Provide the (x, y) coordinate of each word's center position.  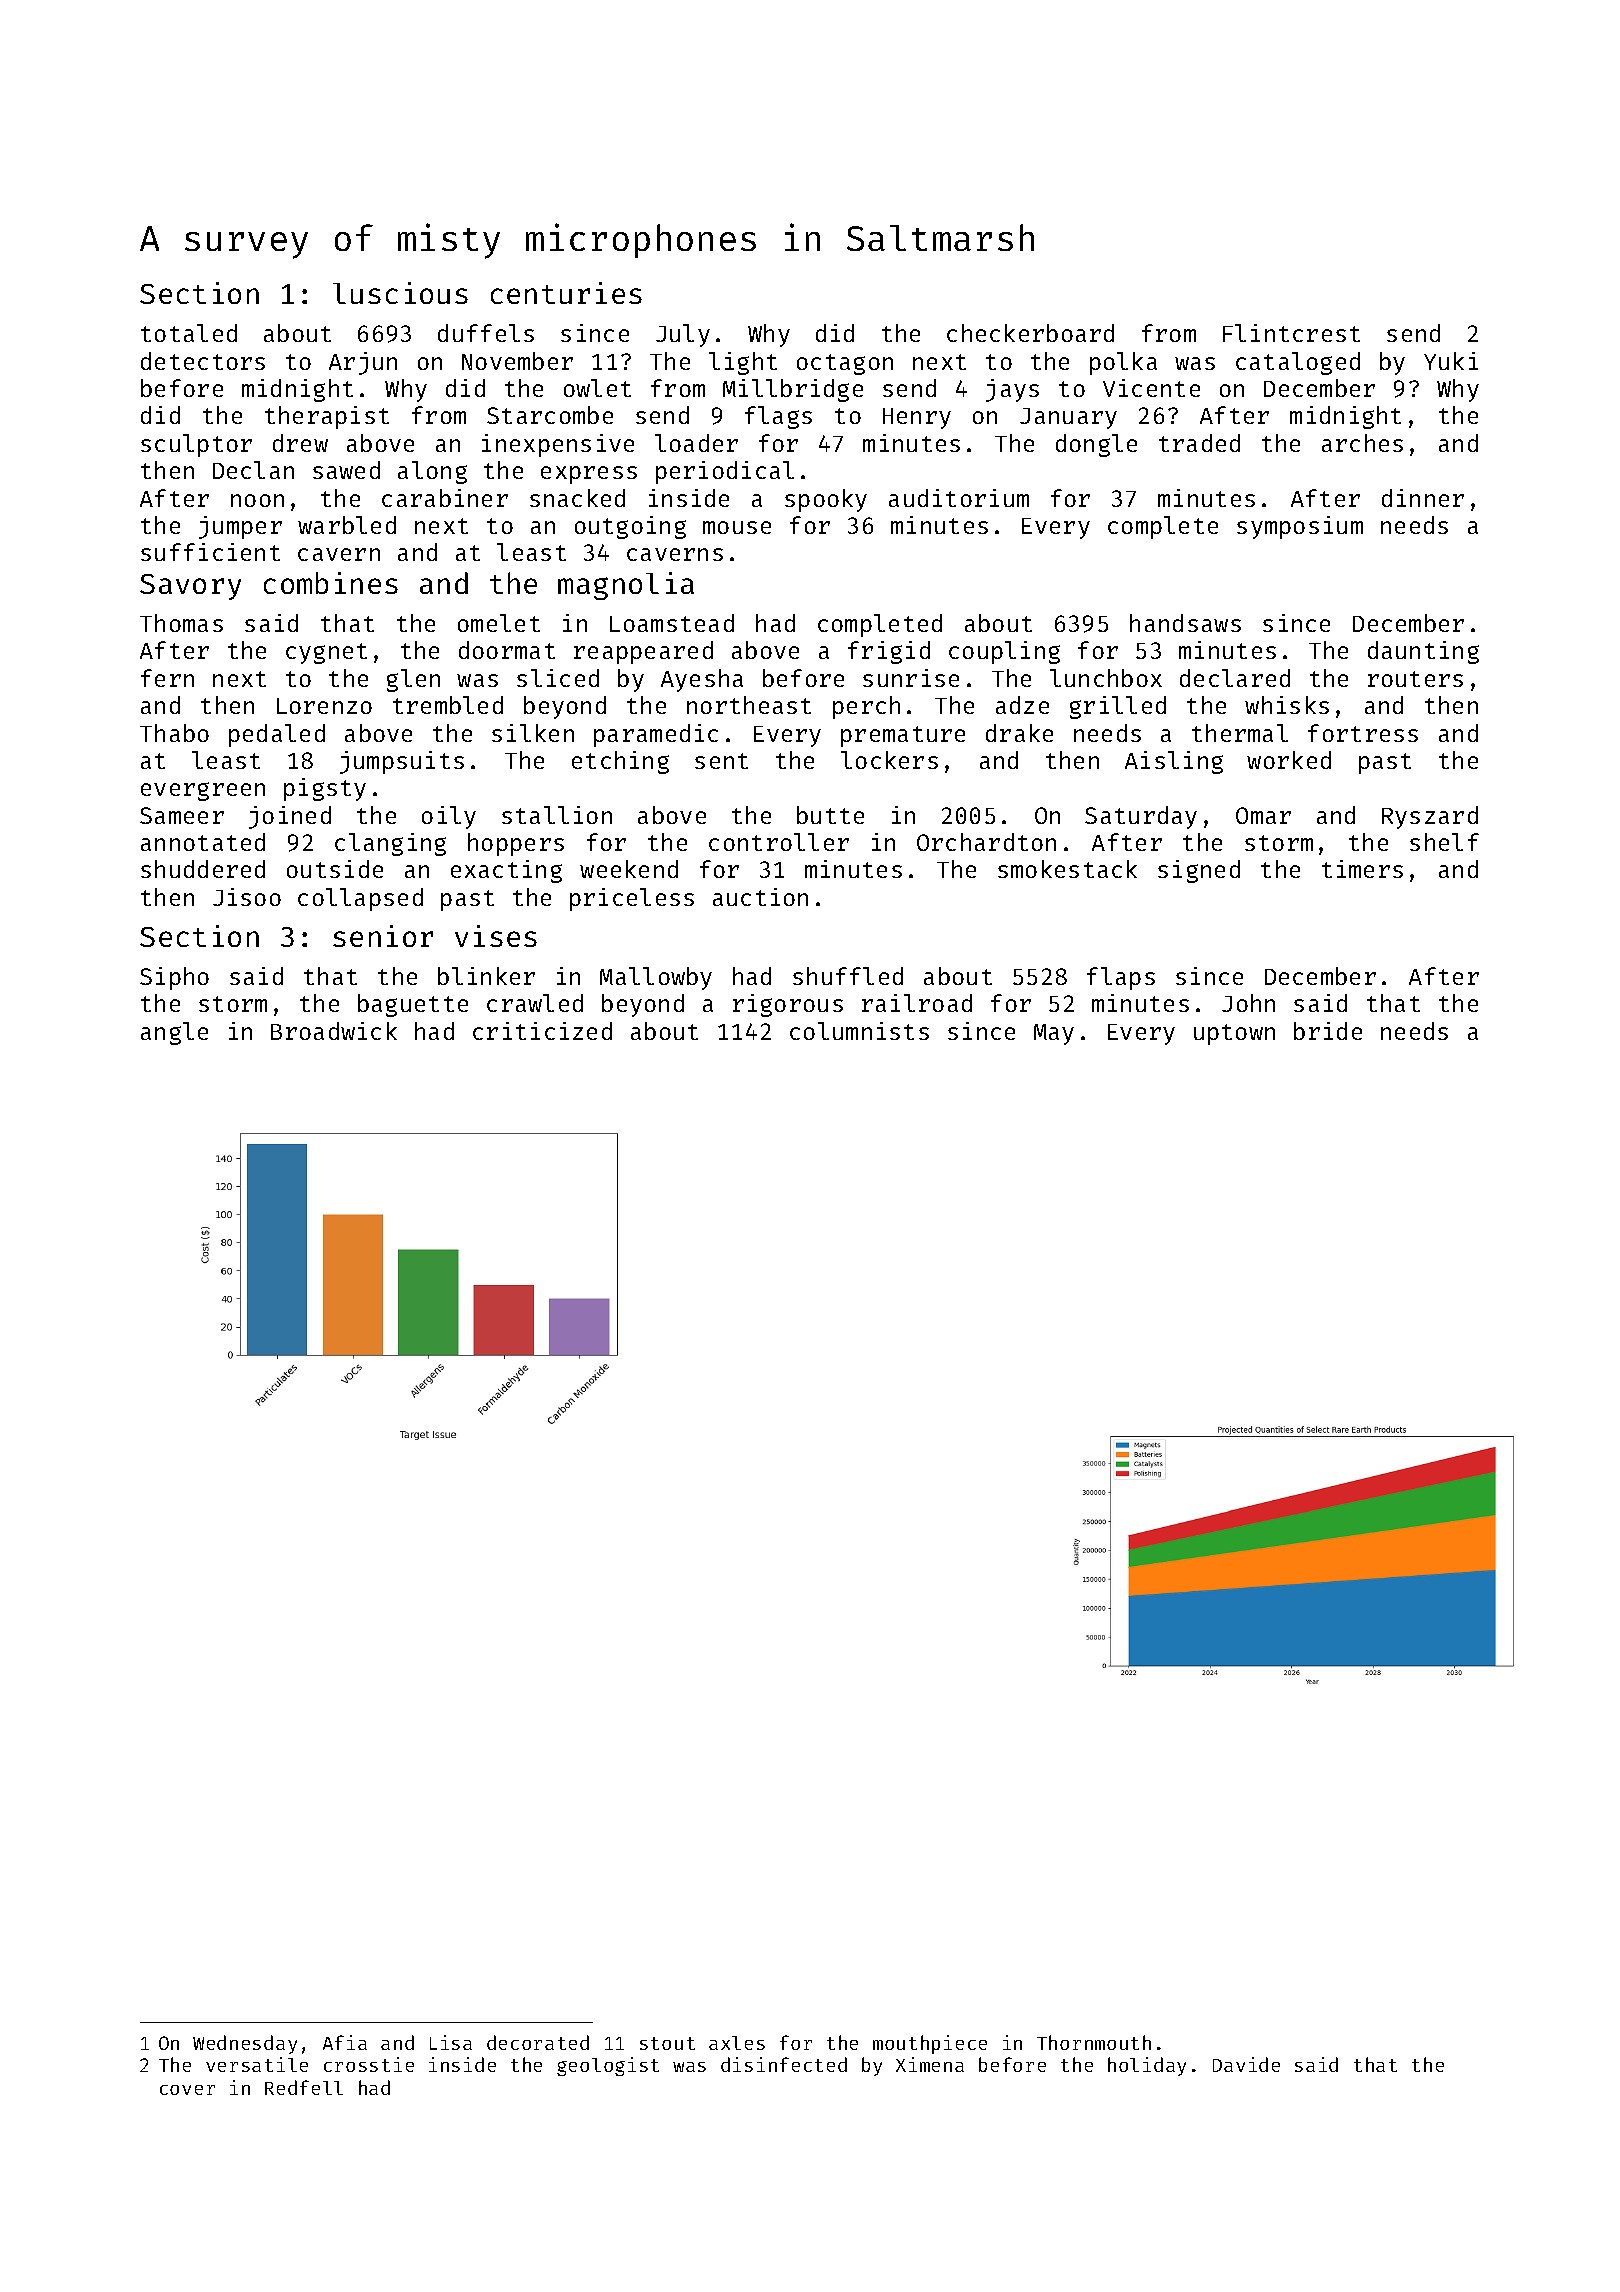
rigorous (788, 1005)
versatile (257, 2064)
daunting (1423, 652)
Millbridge (793, 390)
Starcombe (550, 415)
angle (174, 1033)
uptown (1234, 1034)
